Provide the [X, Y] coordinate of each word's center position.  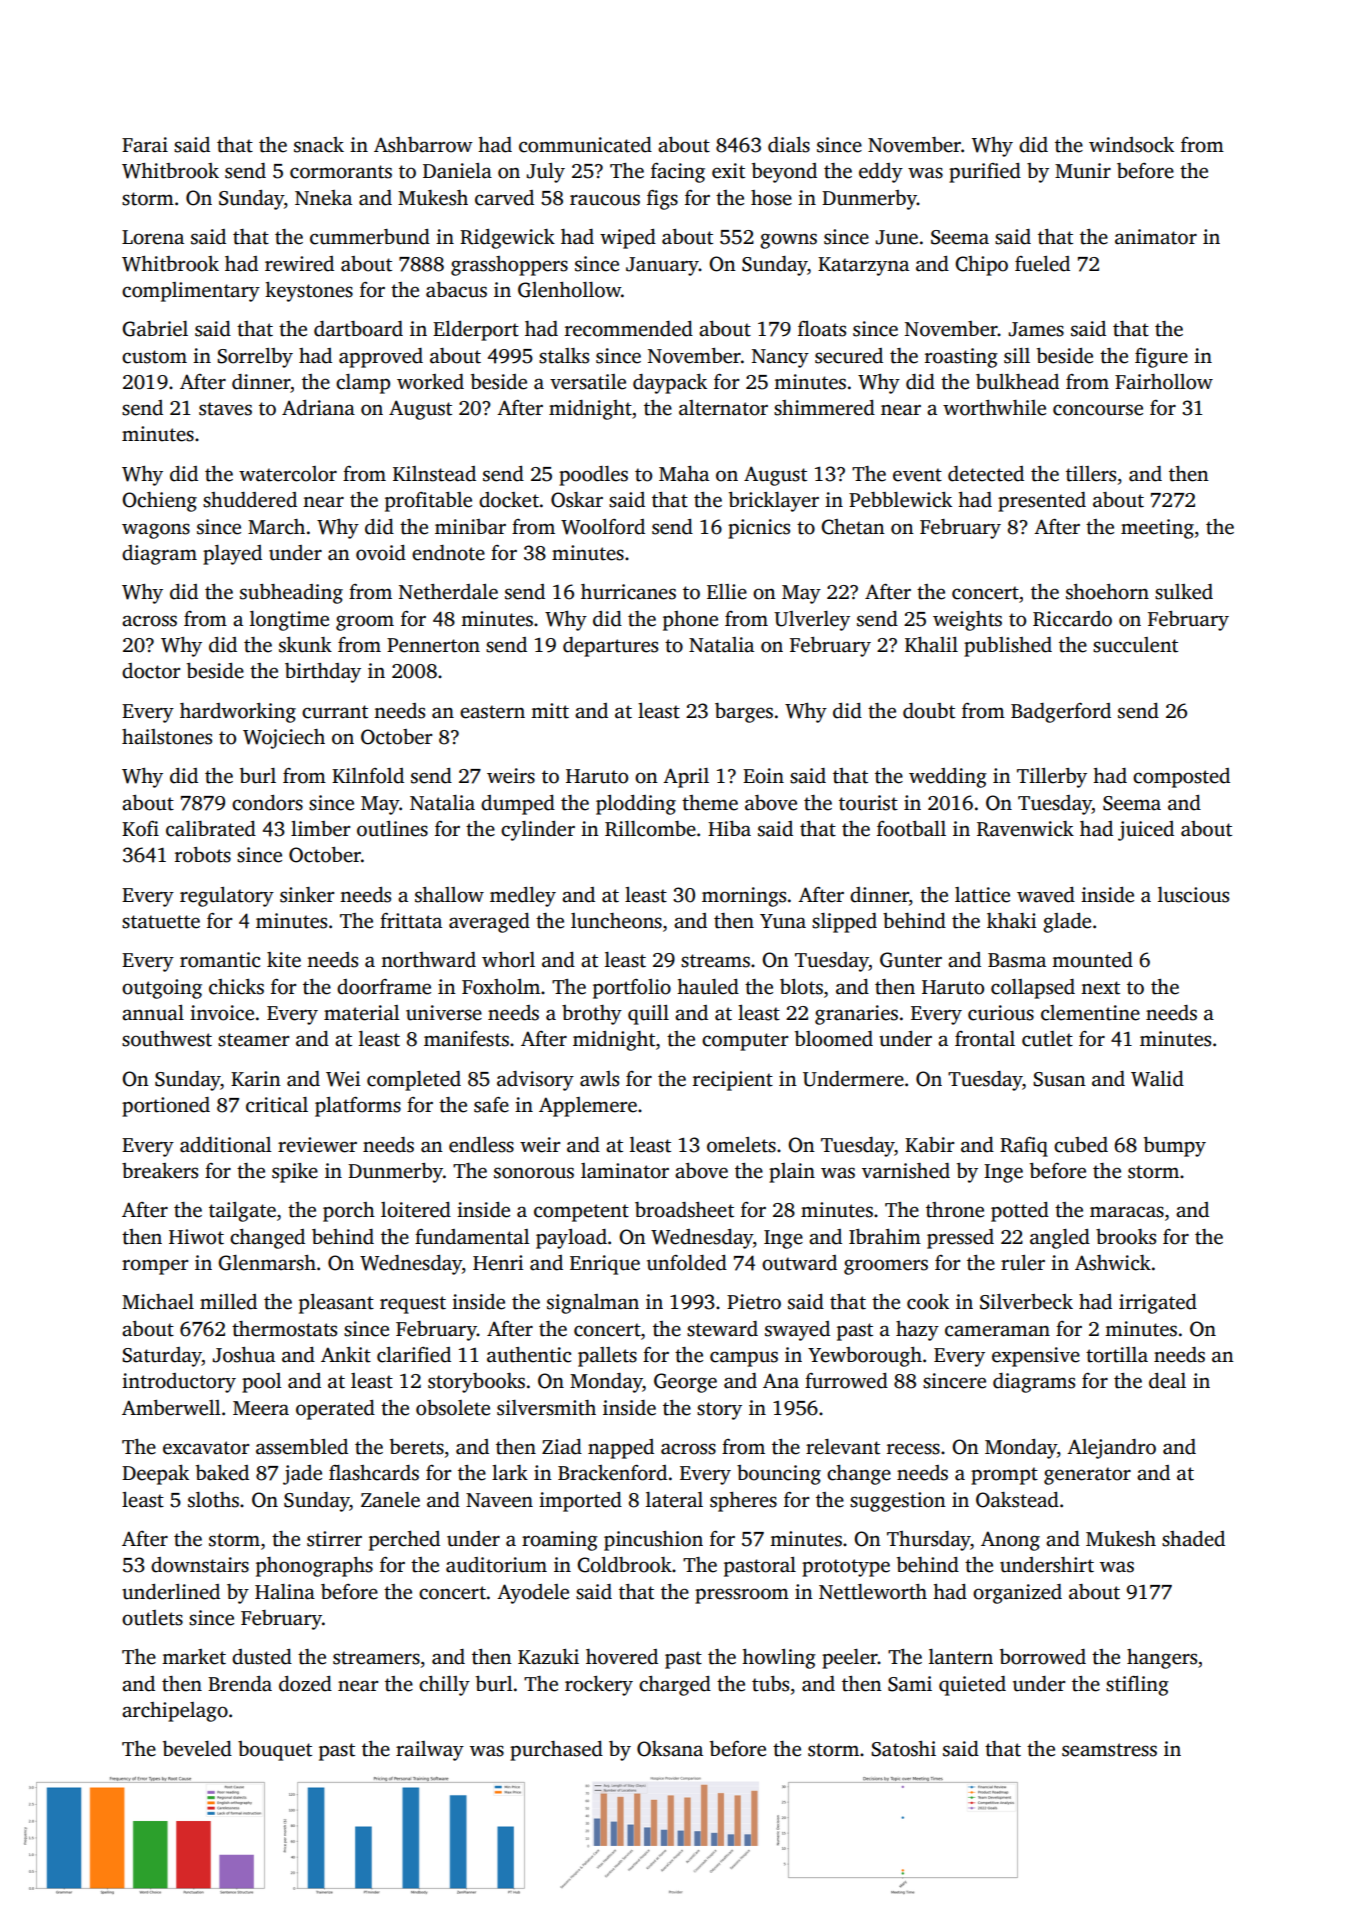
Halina [285, 1592]
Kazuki [548, 1657]
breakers [160, 1171]
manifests [466, 1039]
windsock [1131, 145]
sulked [1184, 592]
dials [789, 145]
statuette [161, 922]
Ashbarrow [423, 145]
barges [744, 713]
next [1100, 988]
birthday [323, 673]
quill [648, 1015]
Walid [1157, 1079]
